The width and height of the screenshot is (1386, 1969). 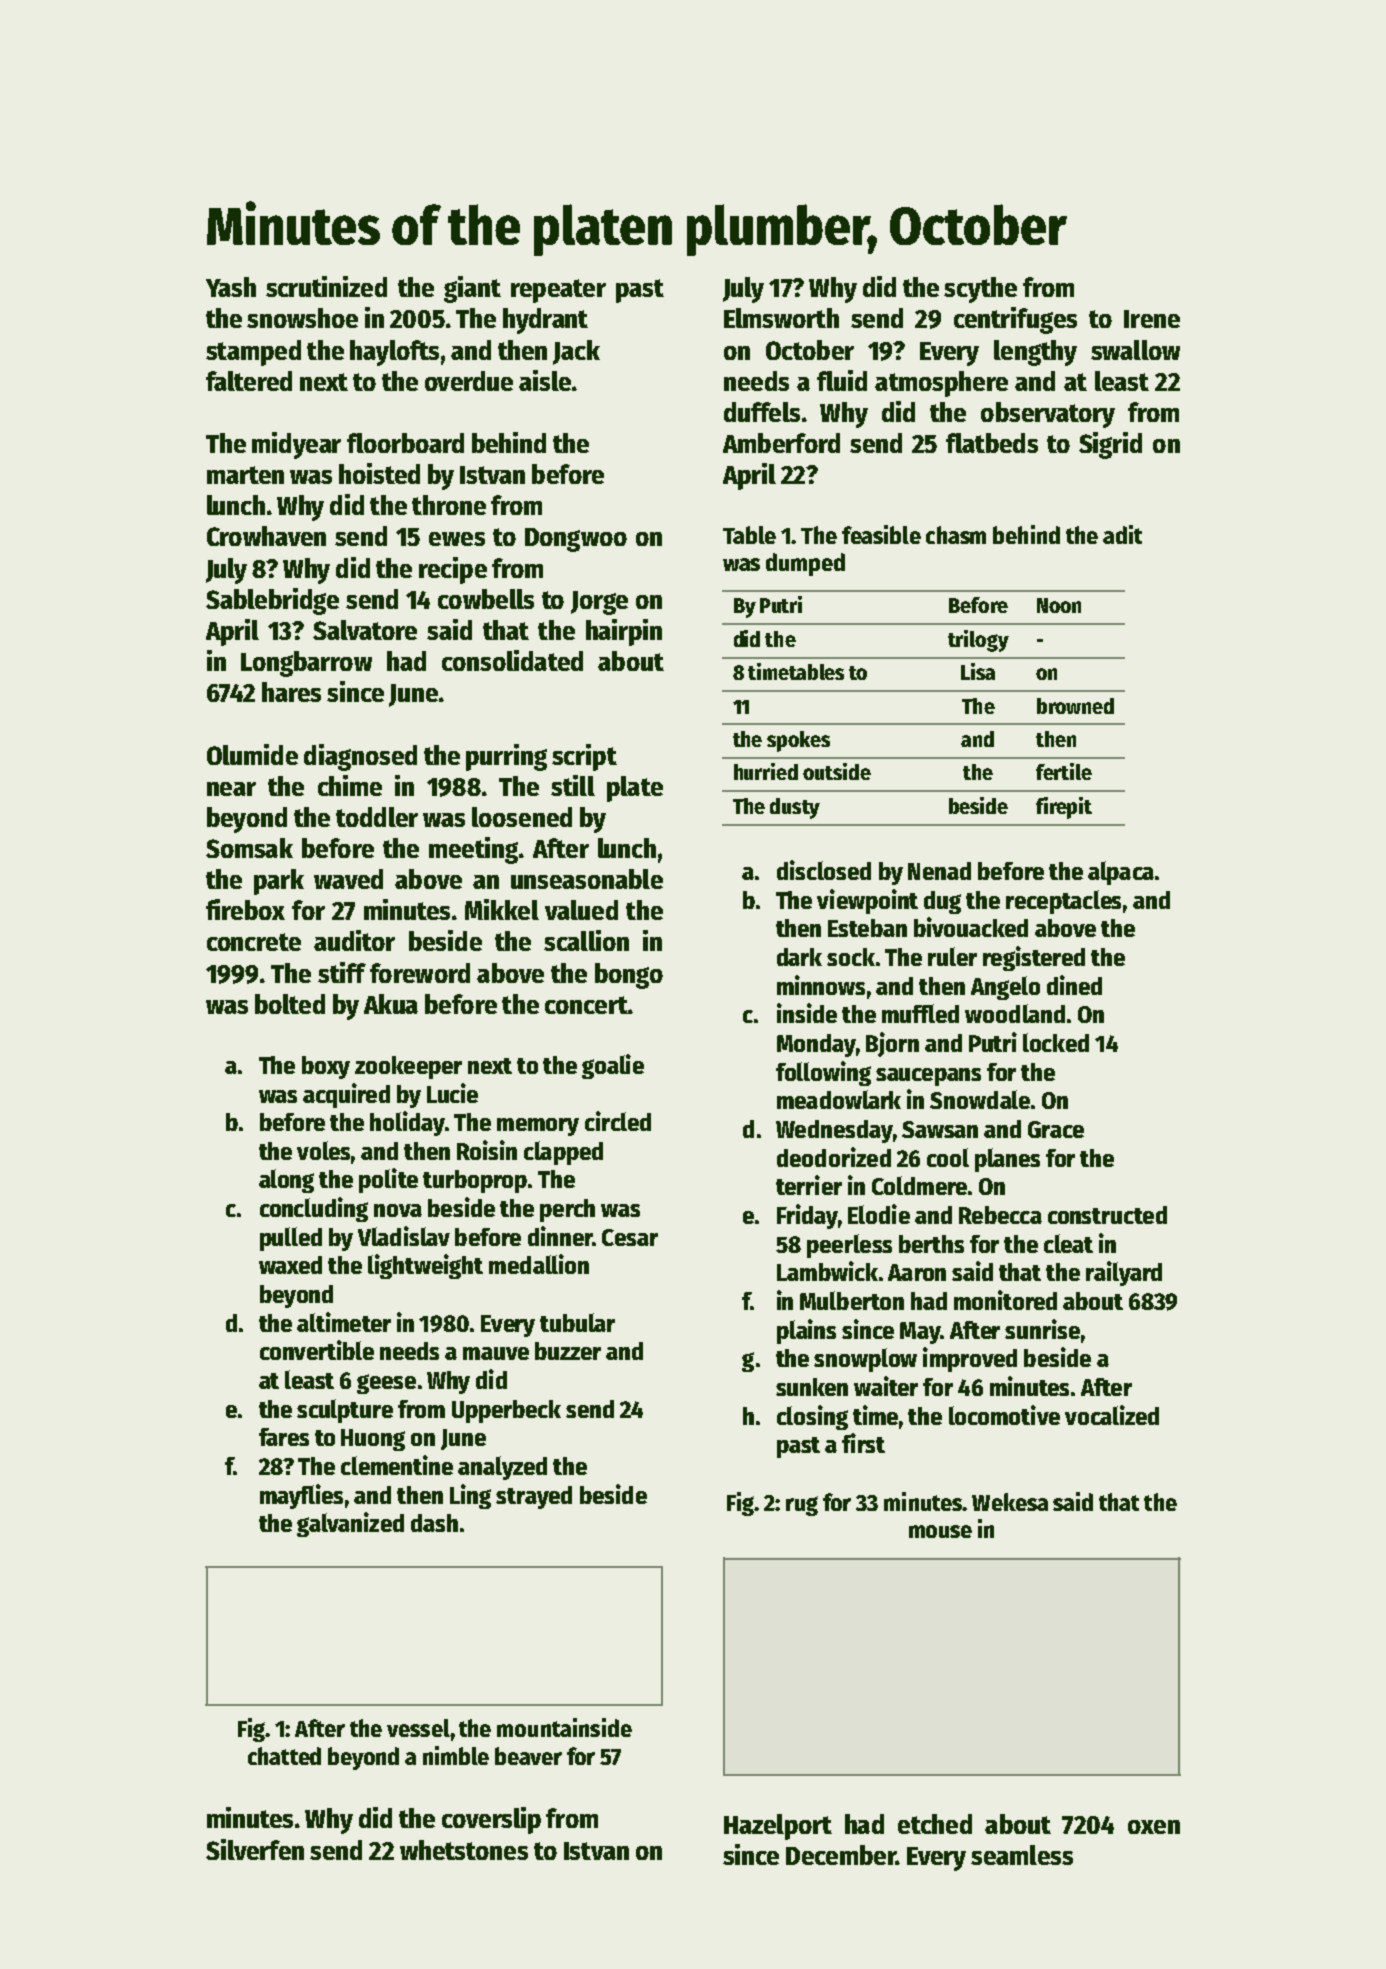 I want to click on diagnosed, so click(x=360, y=757).
